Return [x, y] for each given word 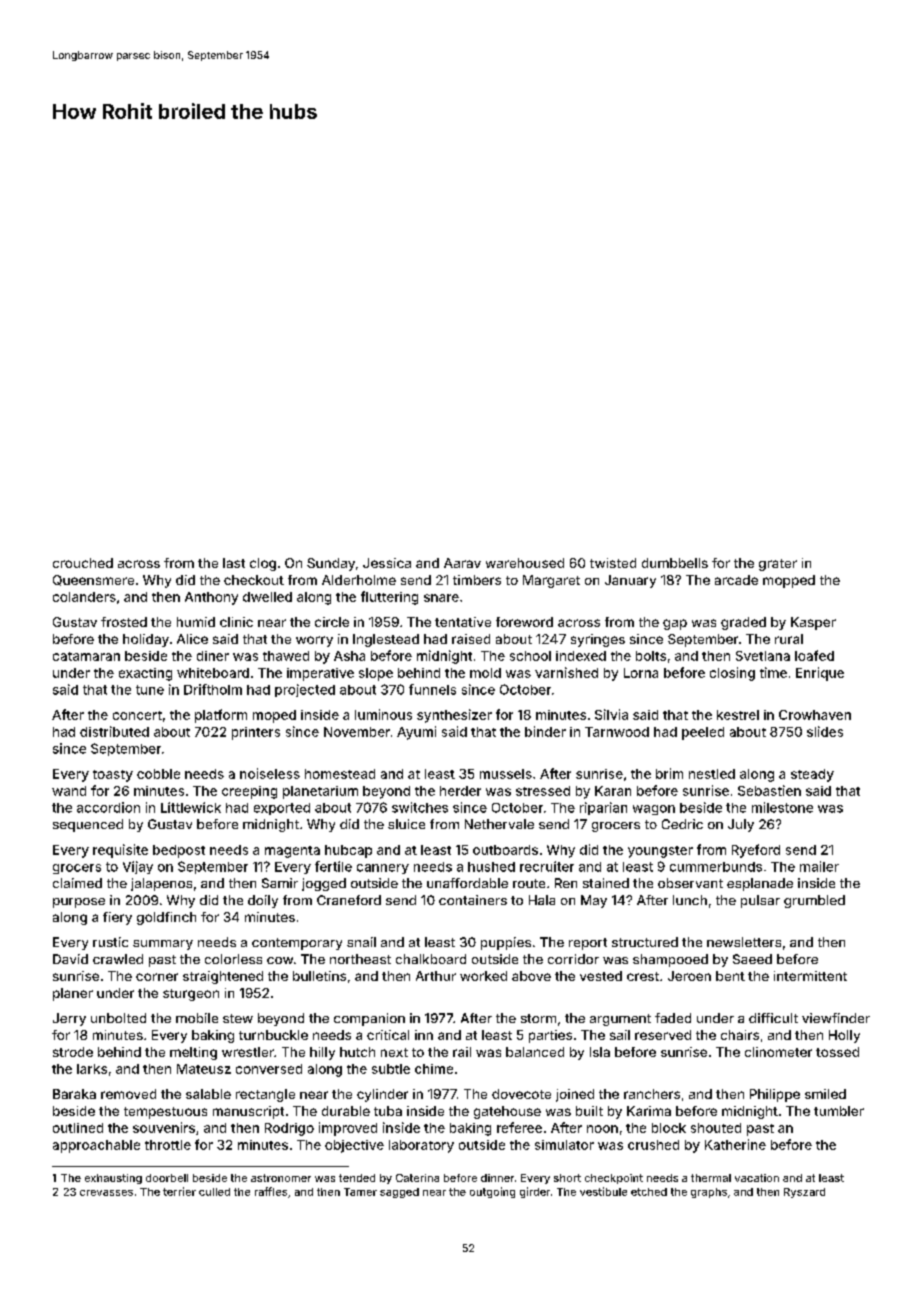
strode [73, 1052]
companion [369, 1019]
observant [690, 883]
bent [730, 976]
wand [69, 791]
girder [535, 1192]
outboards [505, 850]
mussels [506, 774]
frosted [124, 622]
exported [282, 809]
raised [471, 639]
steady [812, 775]
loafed [814, 655]
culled [214, 1192]
